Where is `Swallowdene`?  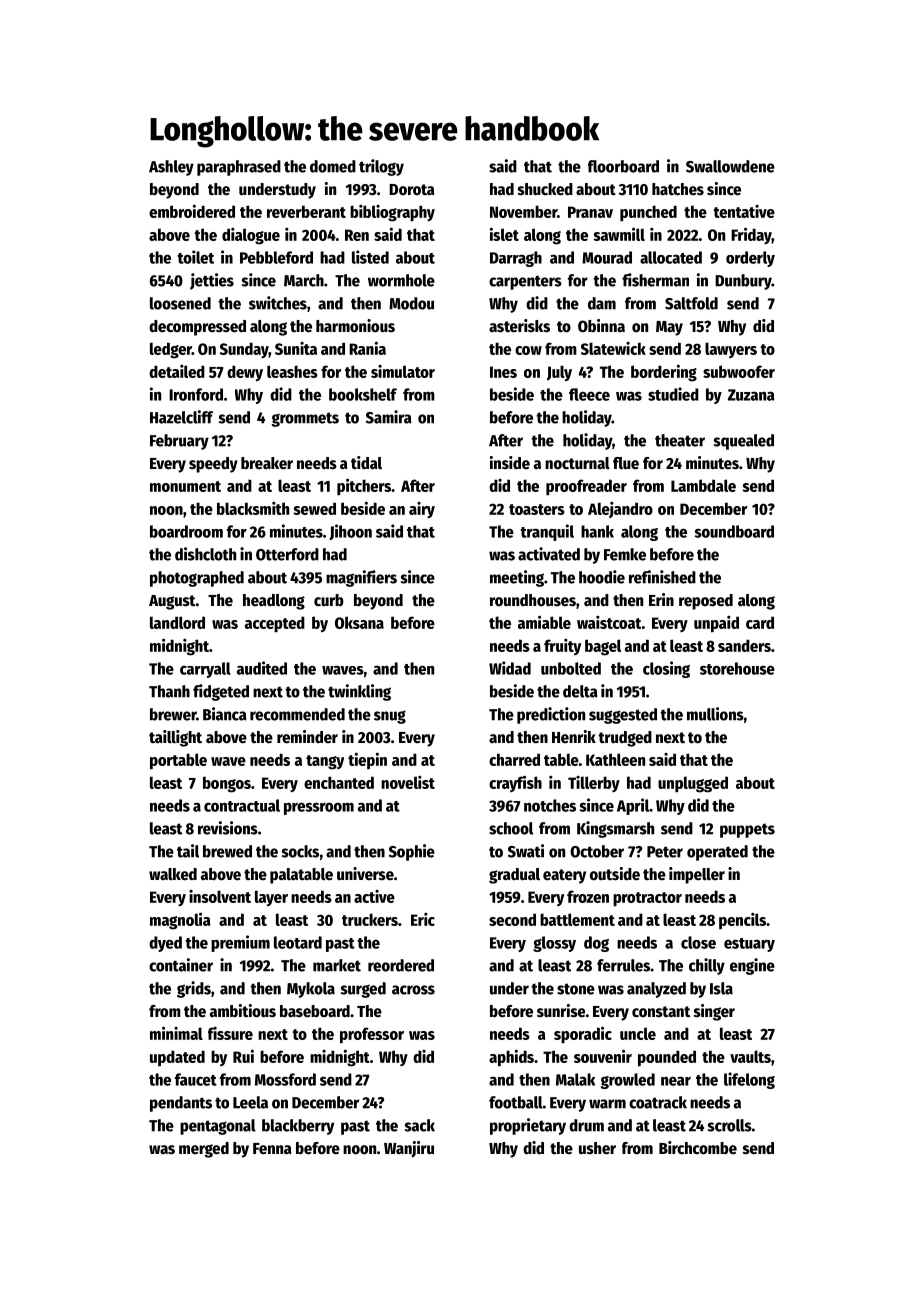 Swallowdene is located at coordinates (730, 166).
